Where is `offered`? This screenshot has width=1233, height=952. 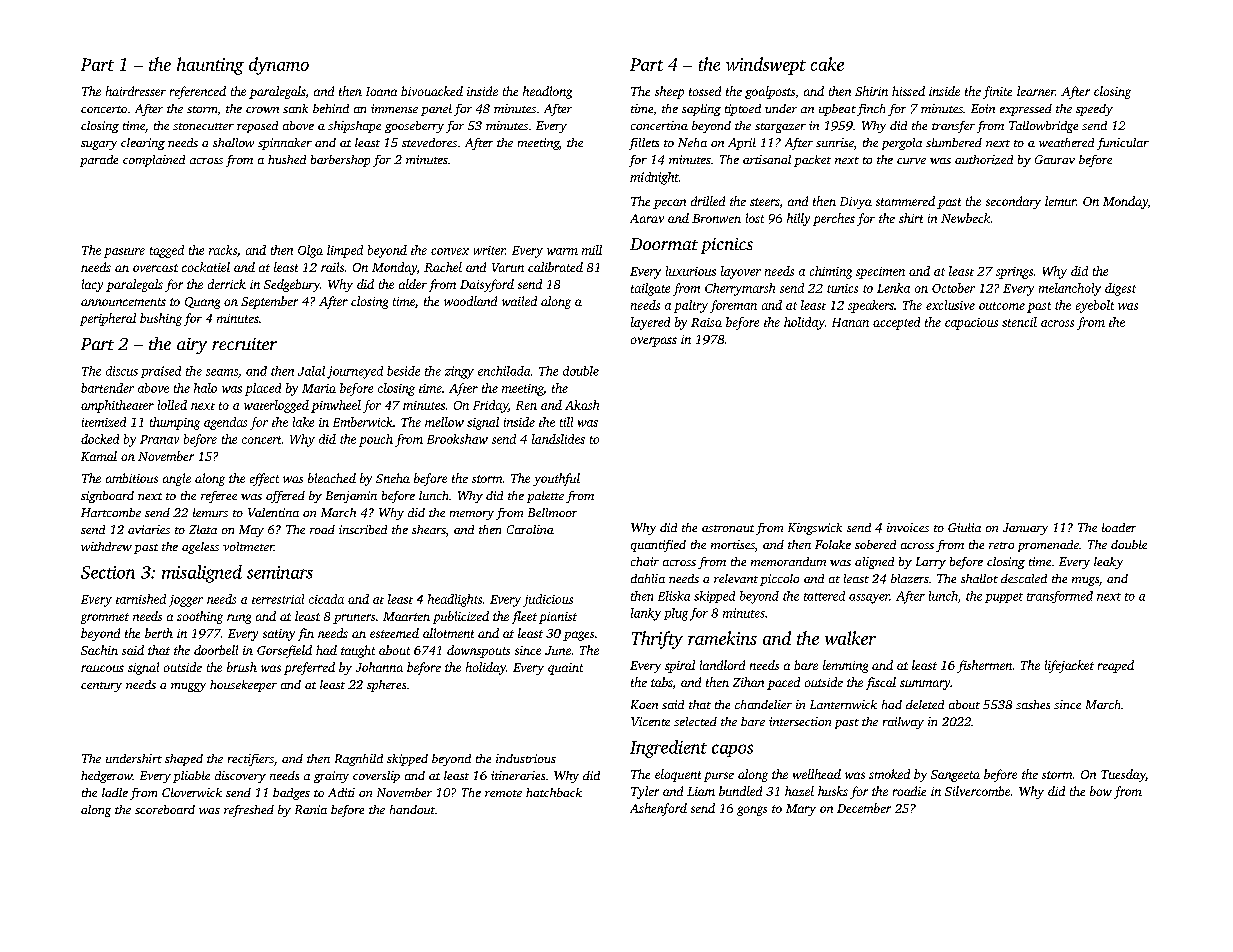 offered is located at coordinates (285, 497).
